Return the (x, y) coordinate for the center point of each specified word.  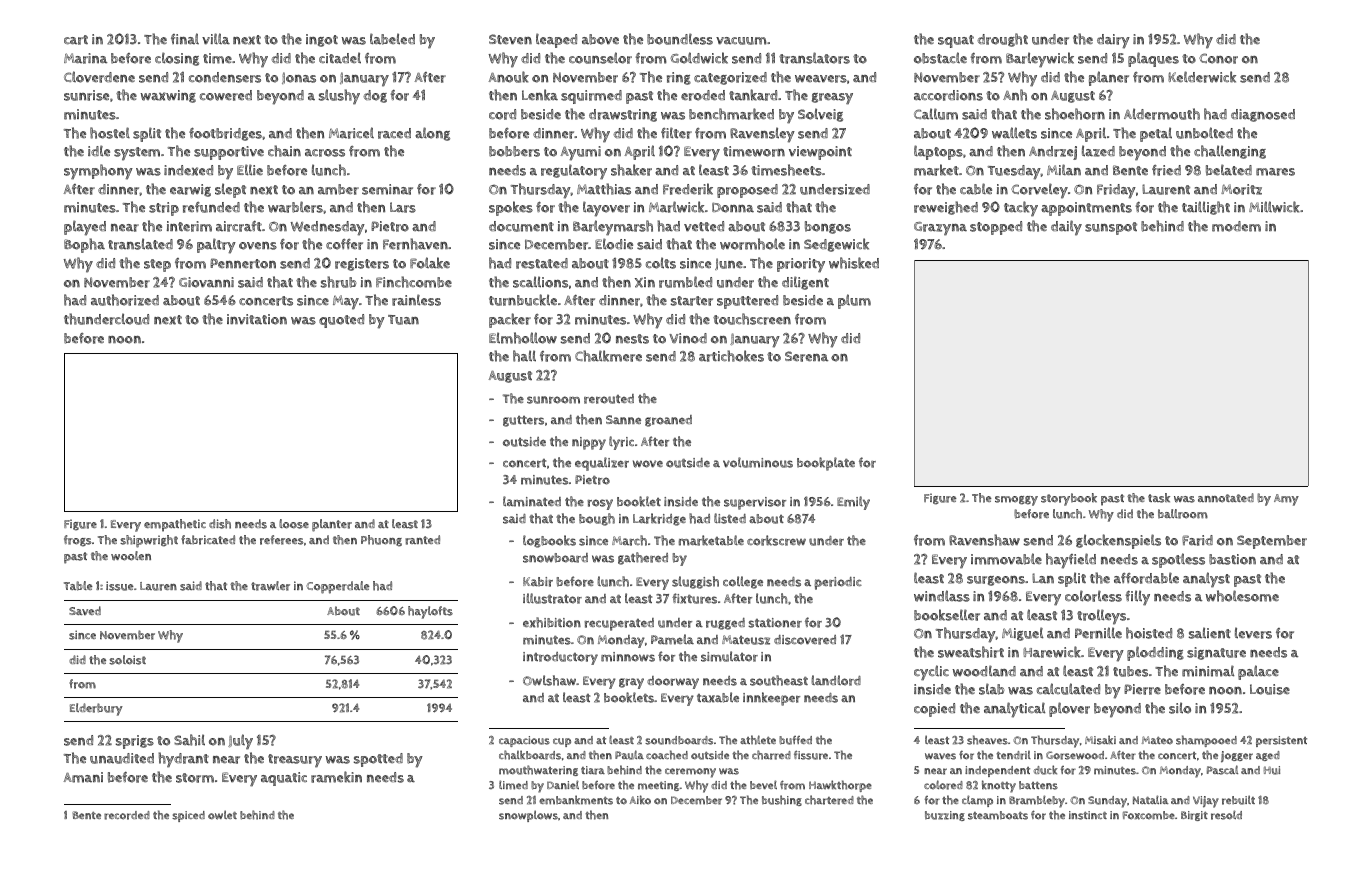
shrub (339, 282)
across (325, 153)
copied (934, 710)
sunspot (1111, 228)
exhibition (552, 622)
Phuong (381, 541)
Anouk (508, 77)
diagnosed (1263, 115)
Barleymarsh (613, 228)
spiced (188, 816)
